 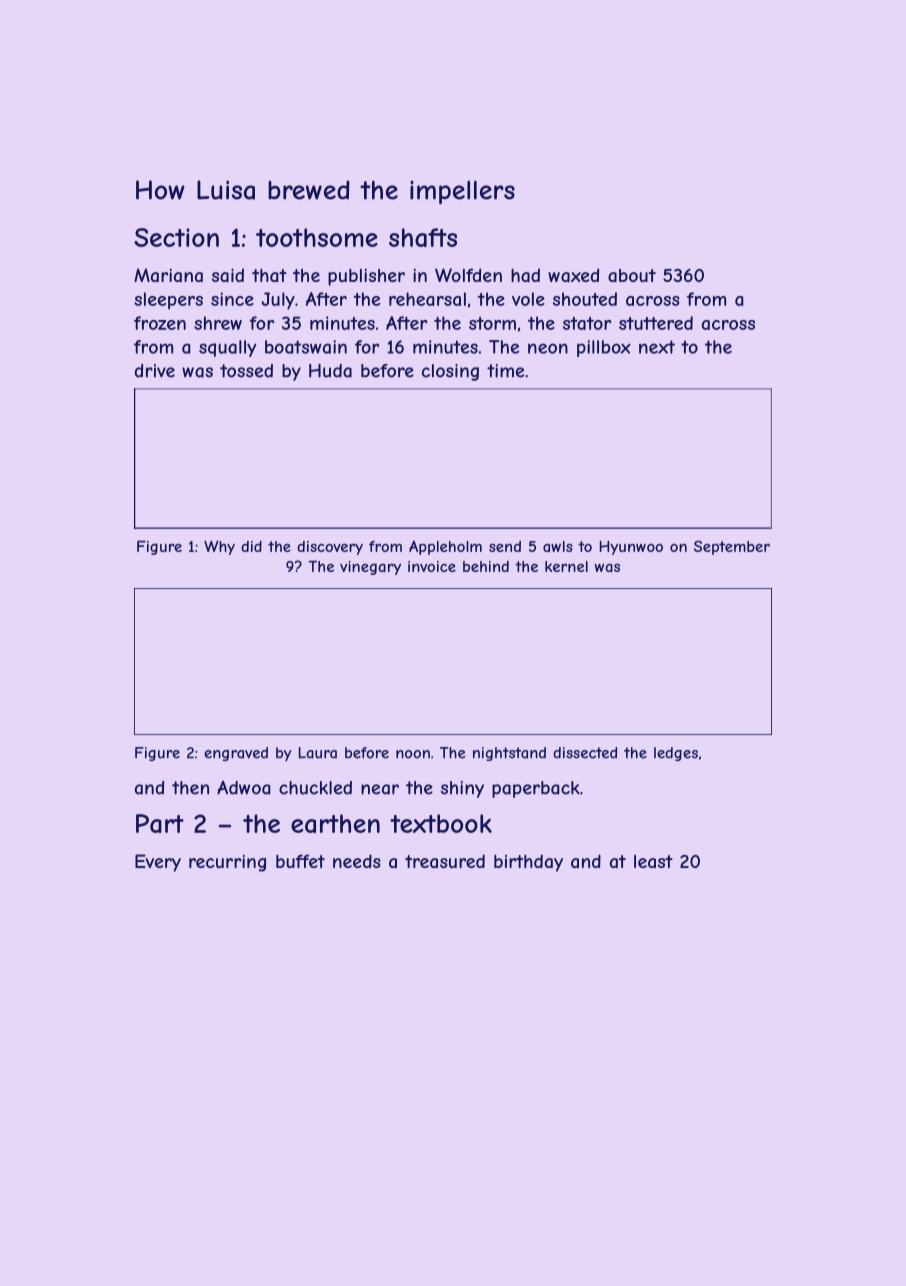 What do you see at coordinates (366, 277) in the document?
I see `publisher` at bounding box center [366, 277].
